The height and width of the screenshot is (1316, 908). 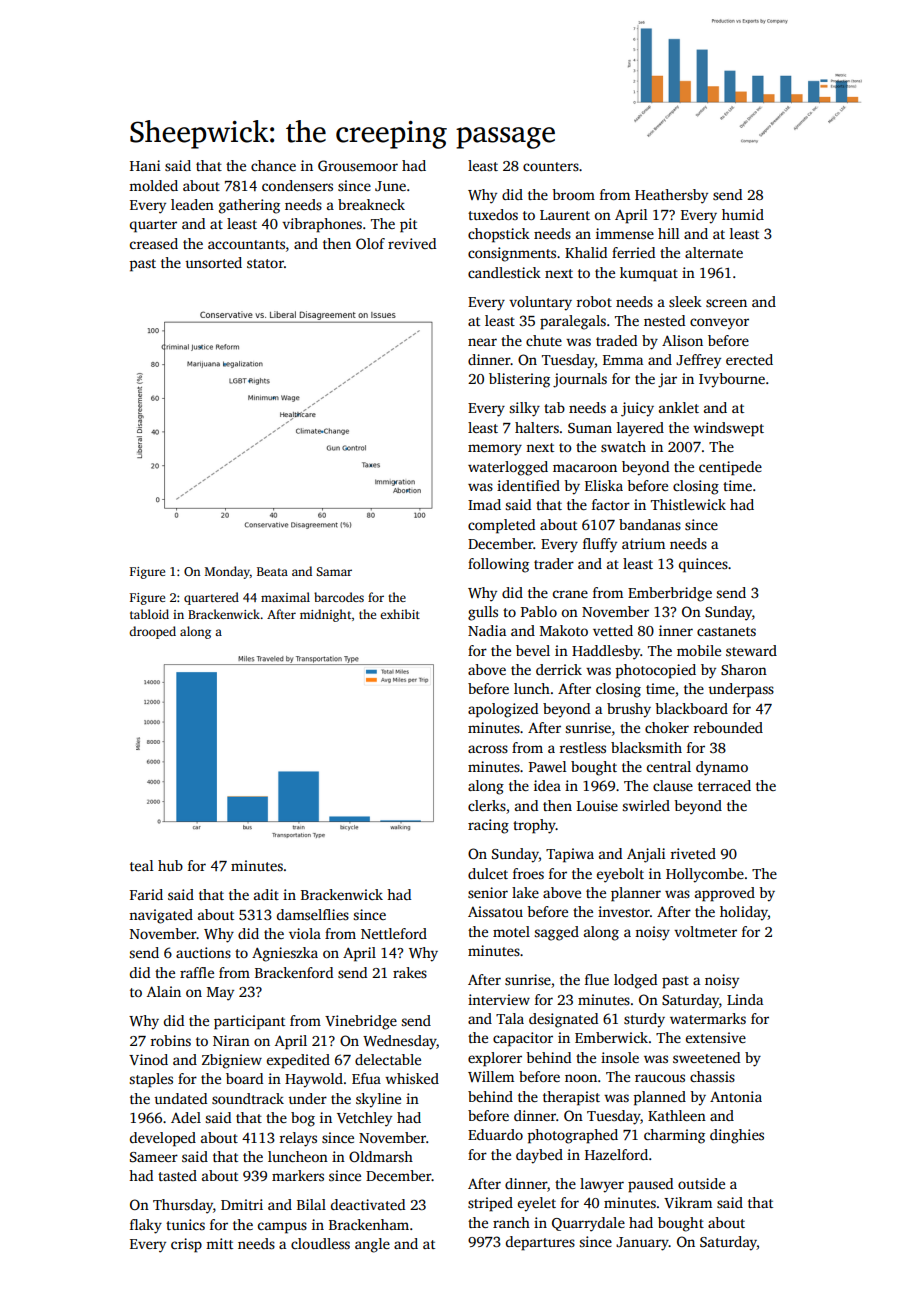 What do you see at coordinates (588, 1224) in the screenshot?
I see `Quarrydale` at bounding box center [588, 1224].
